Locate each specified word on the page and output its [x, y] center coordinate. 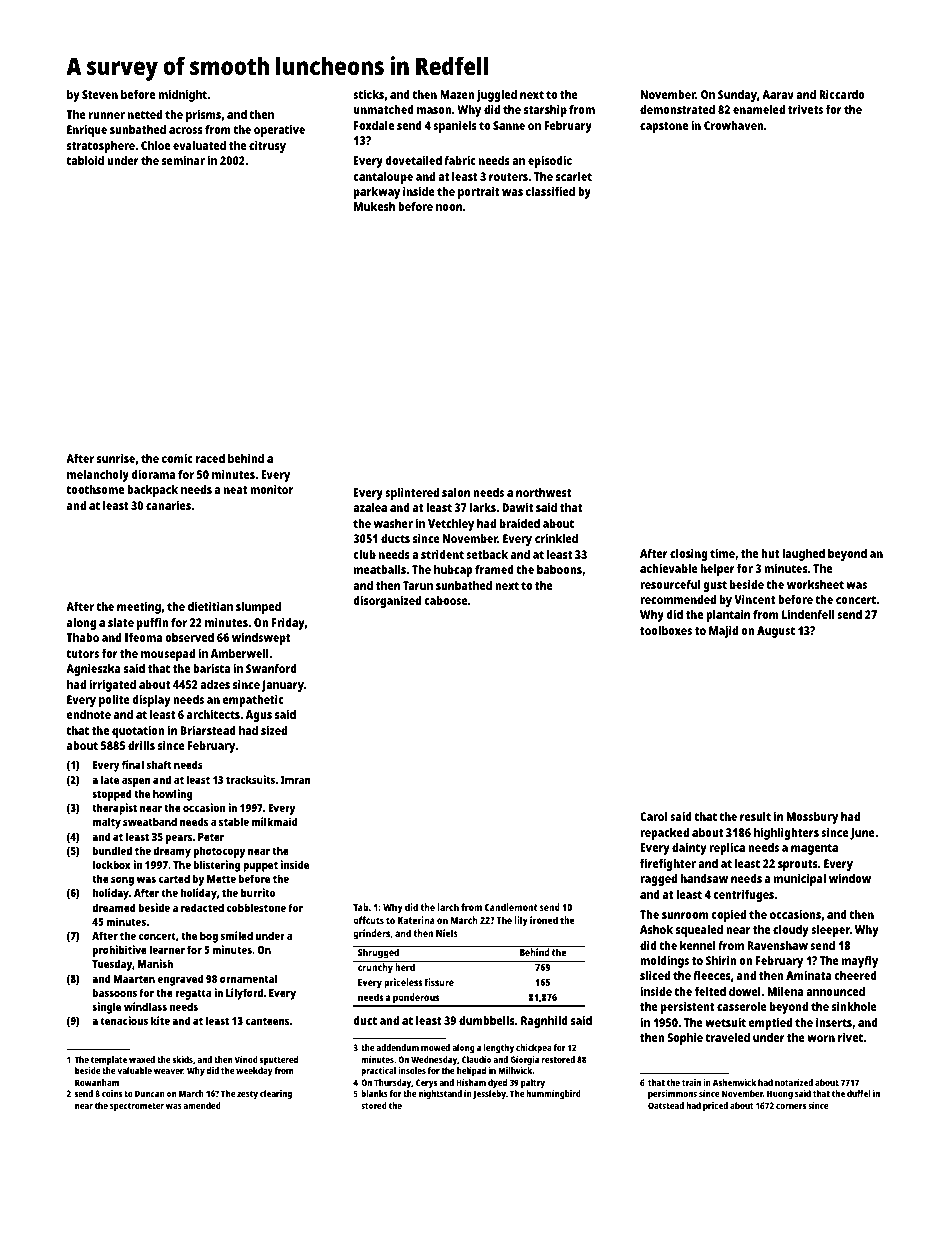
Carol [653, 816]
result [755, 816]
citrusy [267, 146]
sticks [368, 94]
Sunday [737, 96]
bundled [112, 850]
